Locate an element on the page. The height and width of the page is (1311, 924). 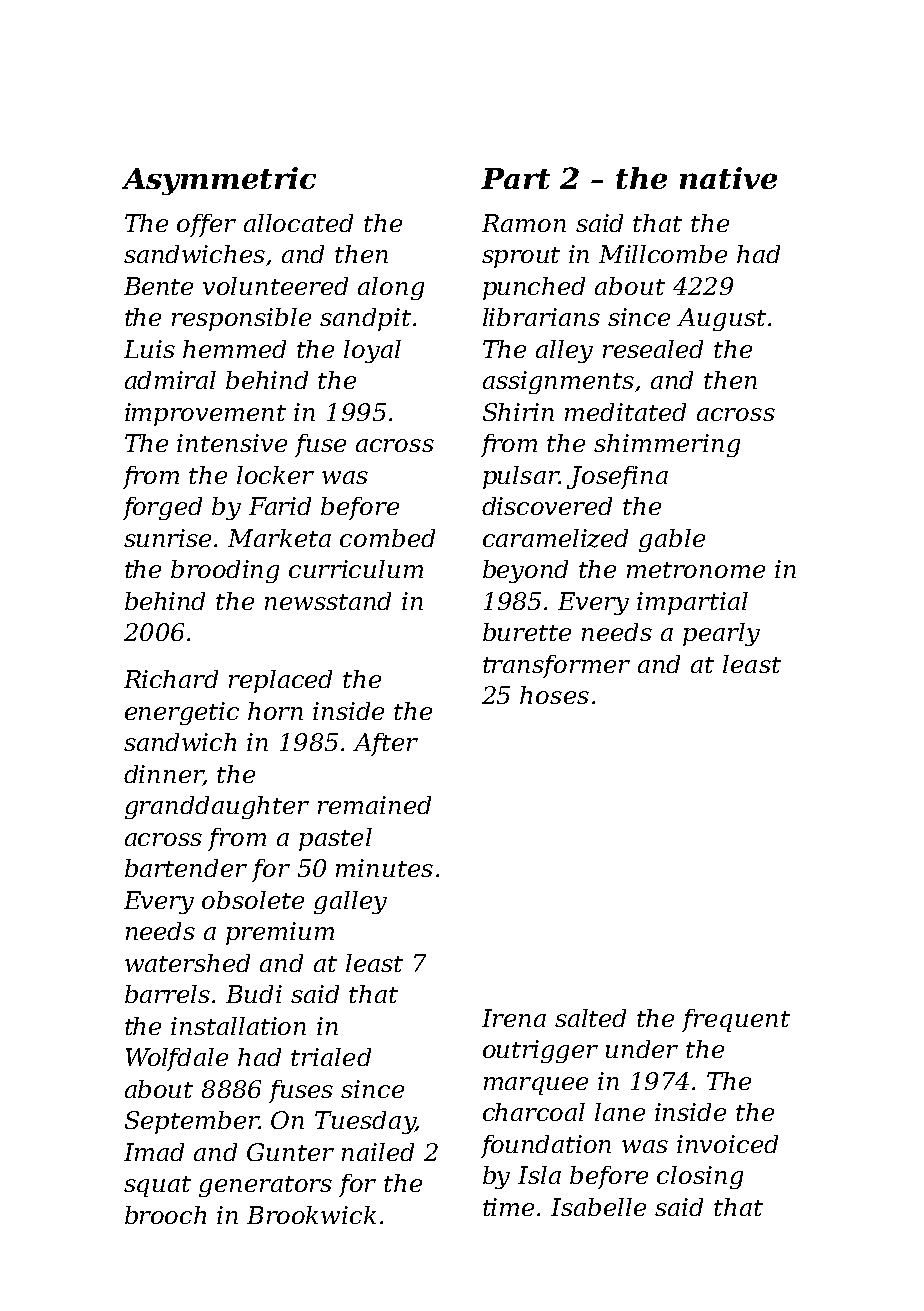
After is located at coordinates (385, 744).
